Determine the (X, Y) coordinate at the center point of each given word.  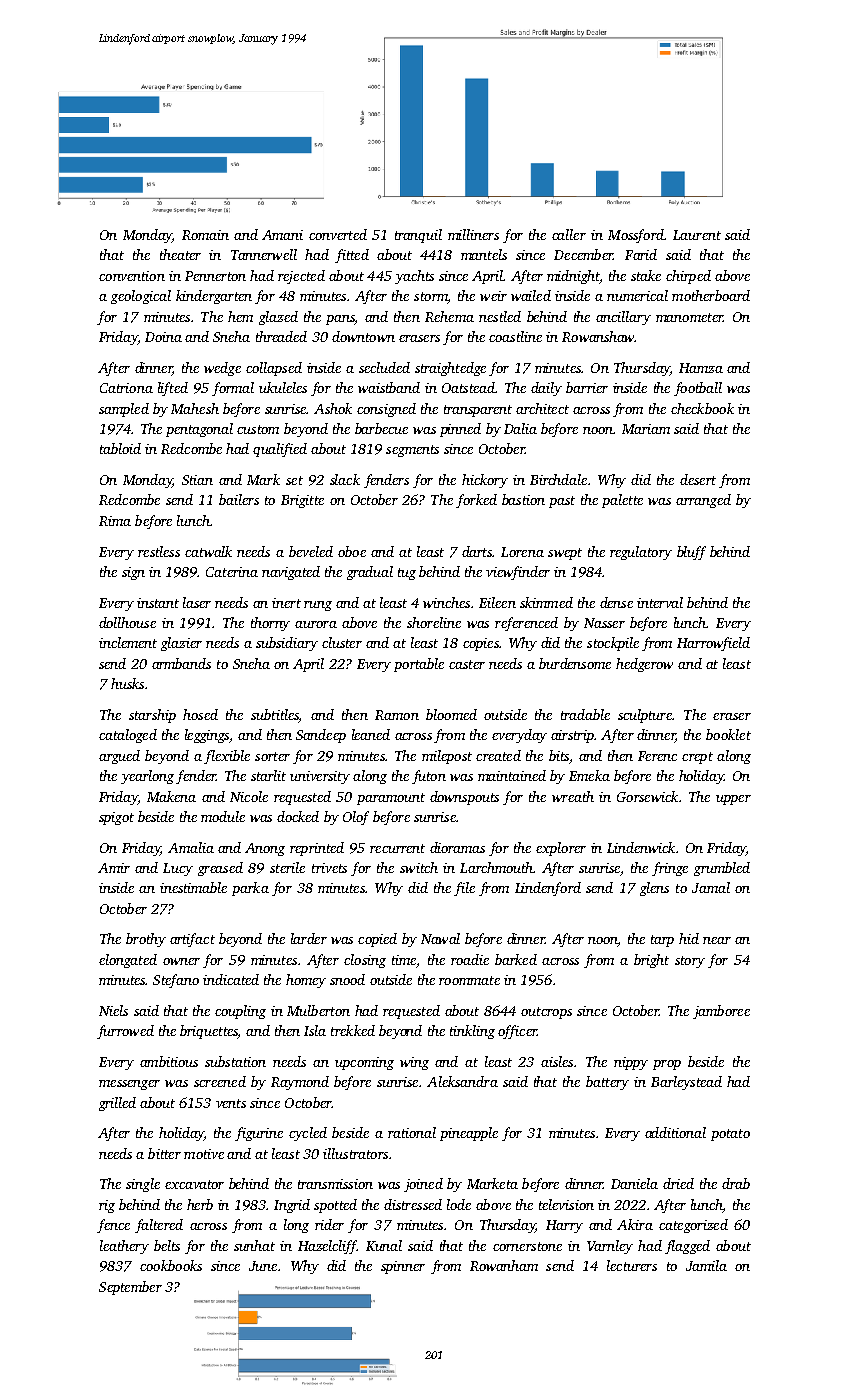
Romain (205, 235)
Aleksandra (462, 1081)
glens (654, 889)
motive (204, 1154)
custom (258, 429)
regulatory (641, 553)
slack (345, 479)
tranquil (418, 236)
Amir (114, 868)
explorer (561, 849)
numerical (637, 295)
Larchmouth (496, 867)
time (404, 960)
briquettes (209, 1032)
